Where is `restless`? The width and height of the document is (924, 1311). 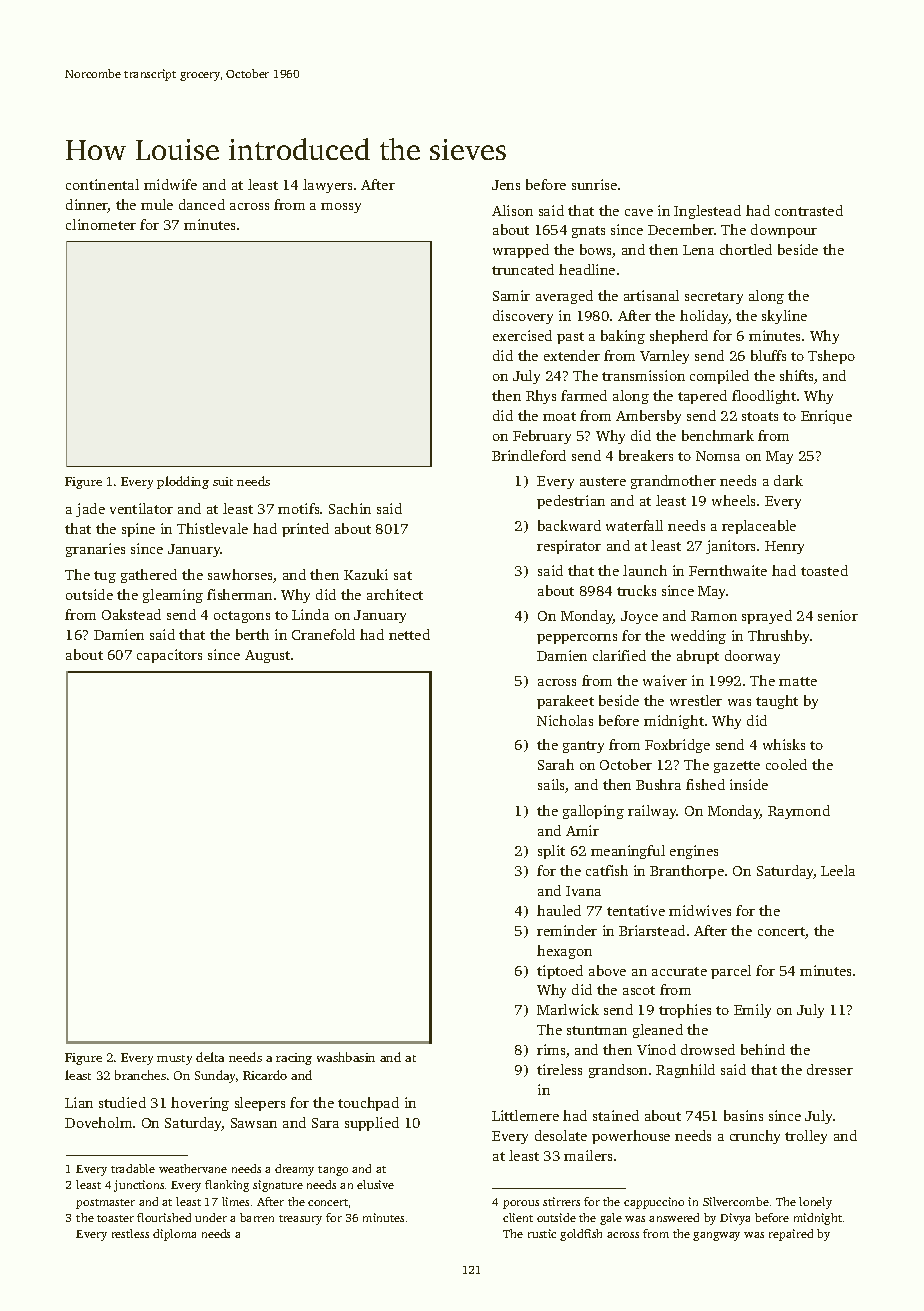
restless is located at coordinates (130, 1233).
